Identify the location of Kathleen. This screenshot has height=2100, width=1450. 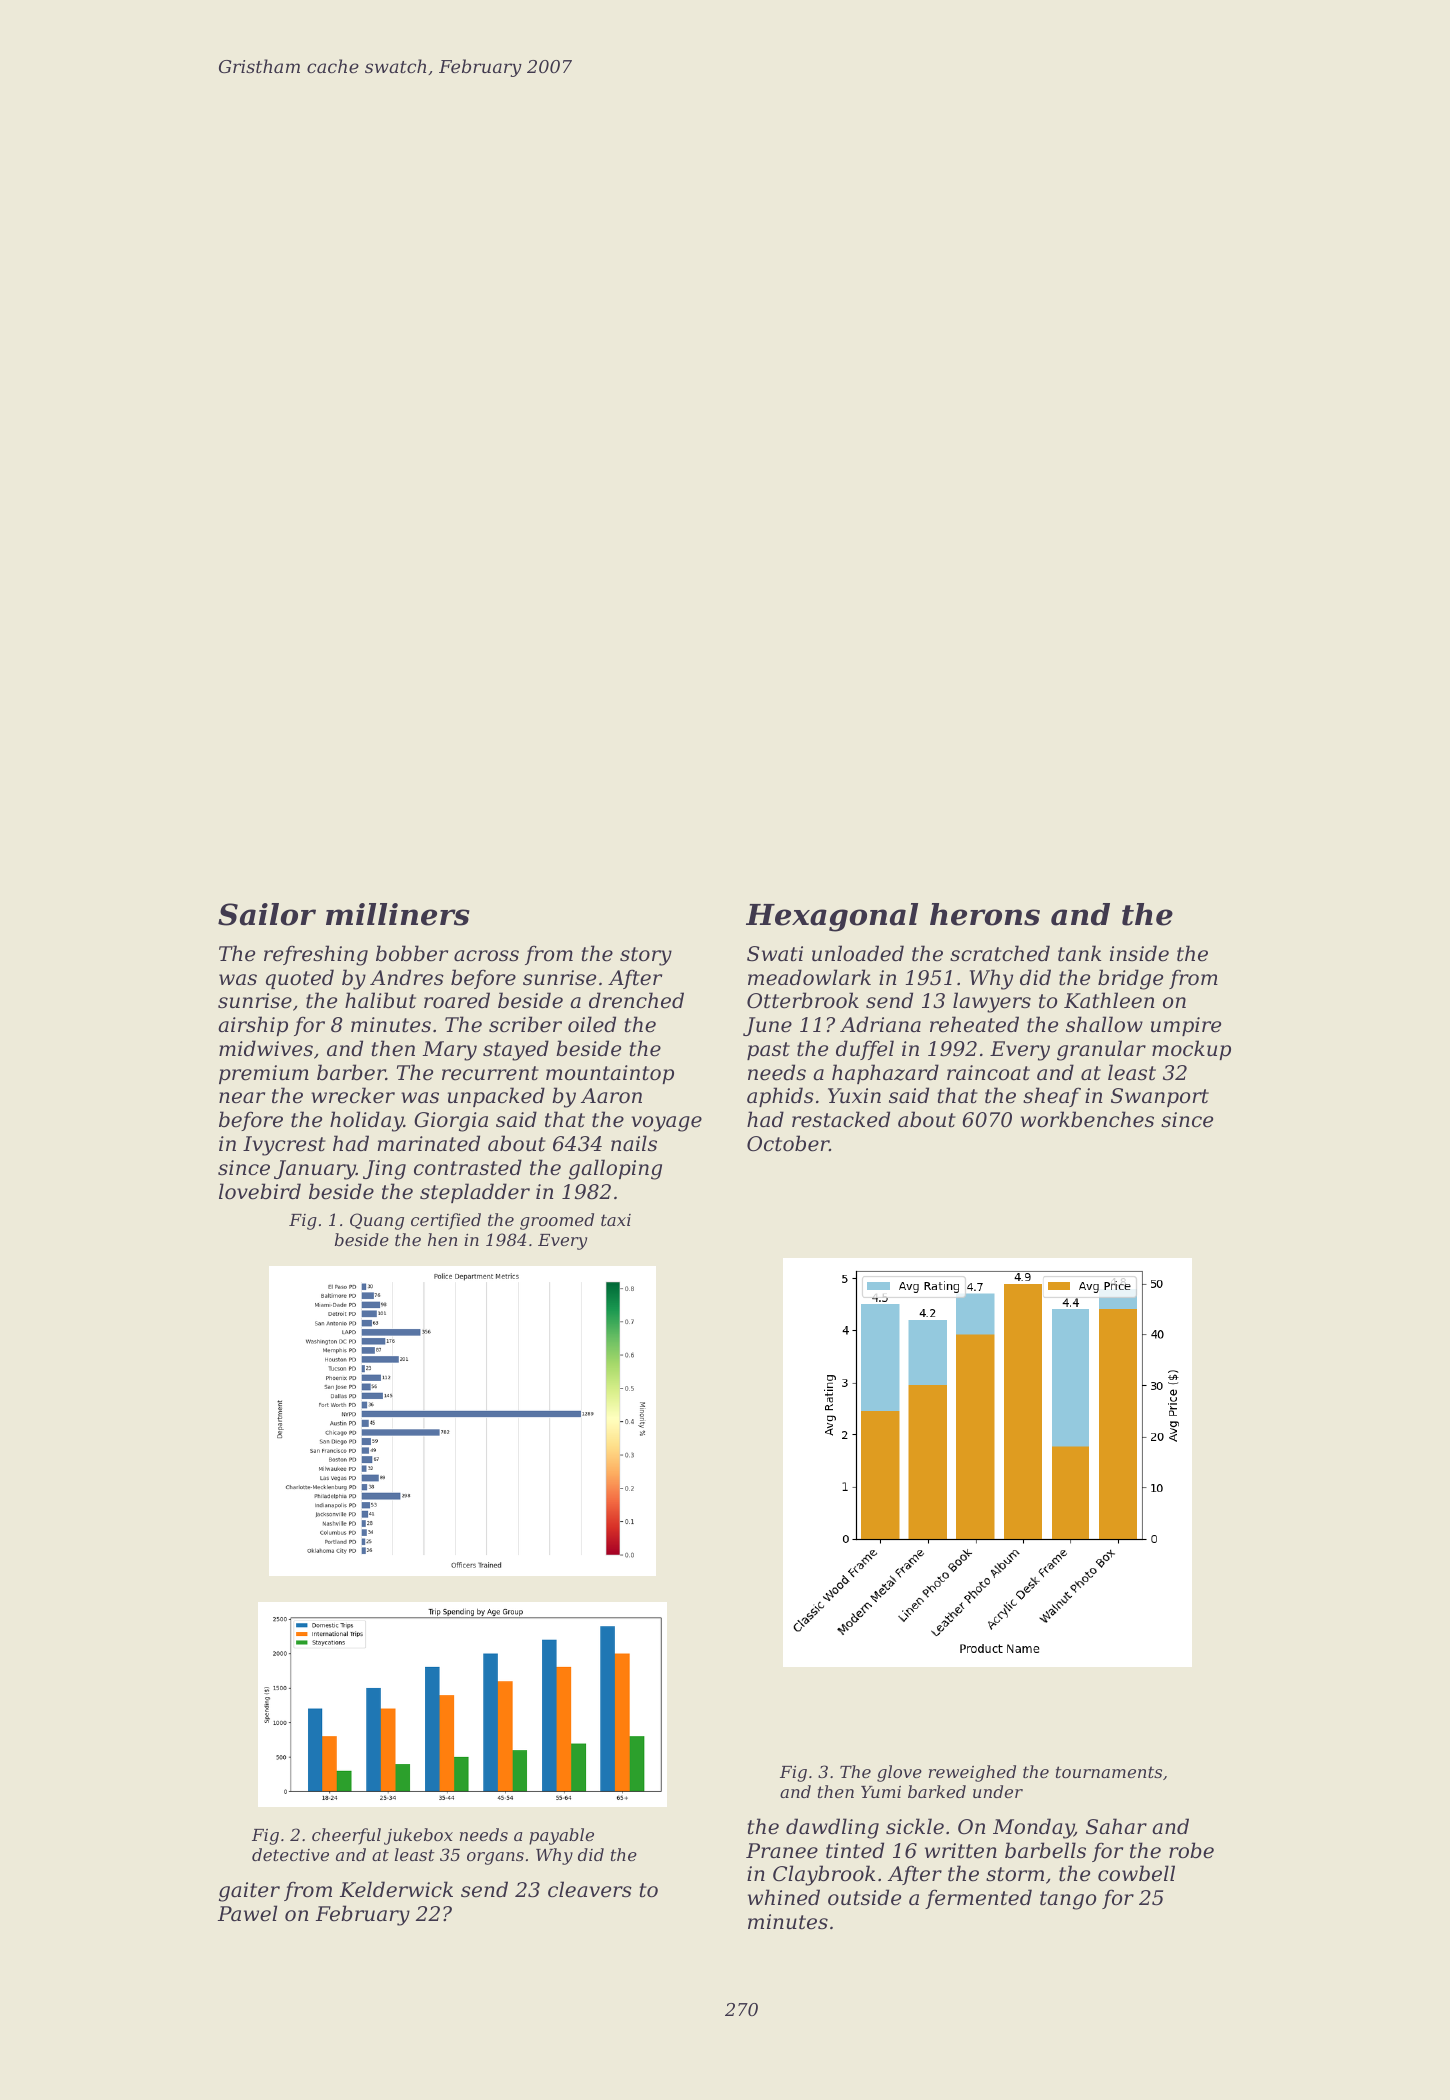
(1109, 1000).
